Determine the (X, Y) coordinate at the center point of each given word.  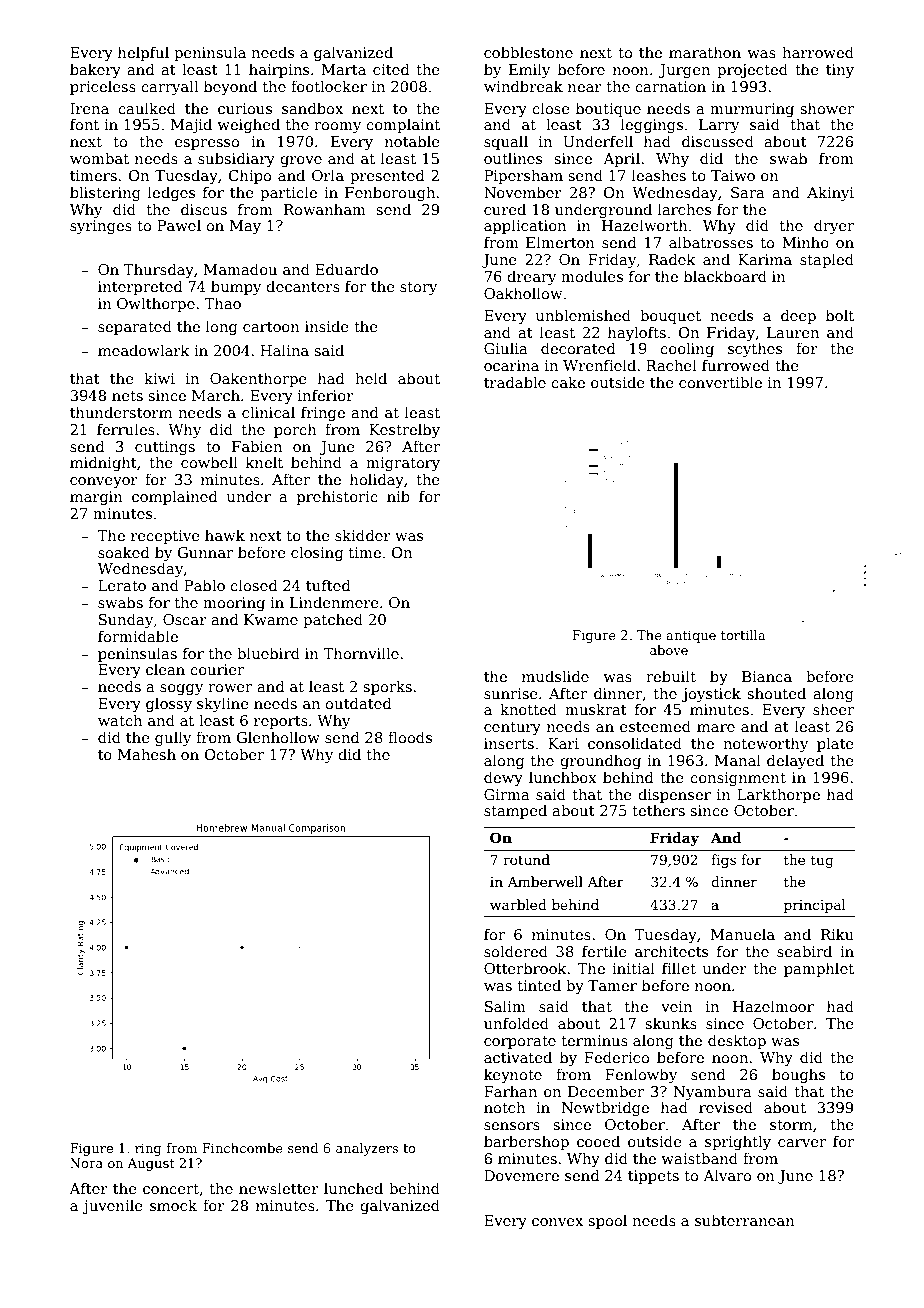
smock (173, 1205)
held (371, 378)
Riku (837, 934)
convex (557, 1222)
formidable (138, 636)
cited (391, 69)
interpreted (140, 287)
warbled (518, 904)
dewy (503, 778)
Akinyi (830, 193)
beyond (230, 87)
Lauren (793, 332)
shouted (776, 693)
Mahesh (147, 754)
